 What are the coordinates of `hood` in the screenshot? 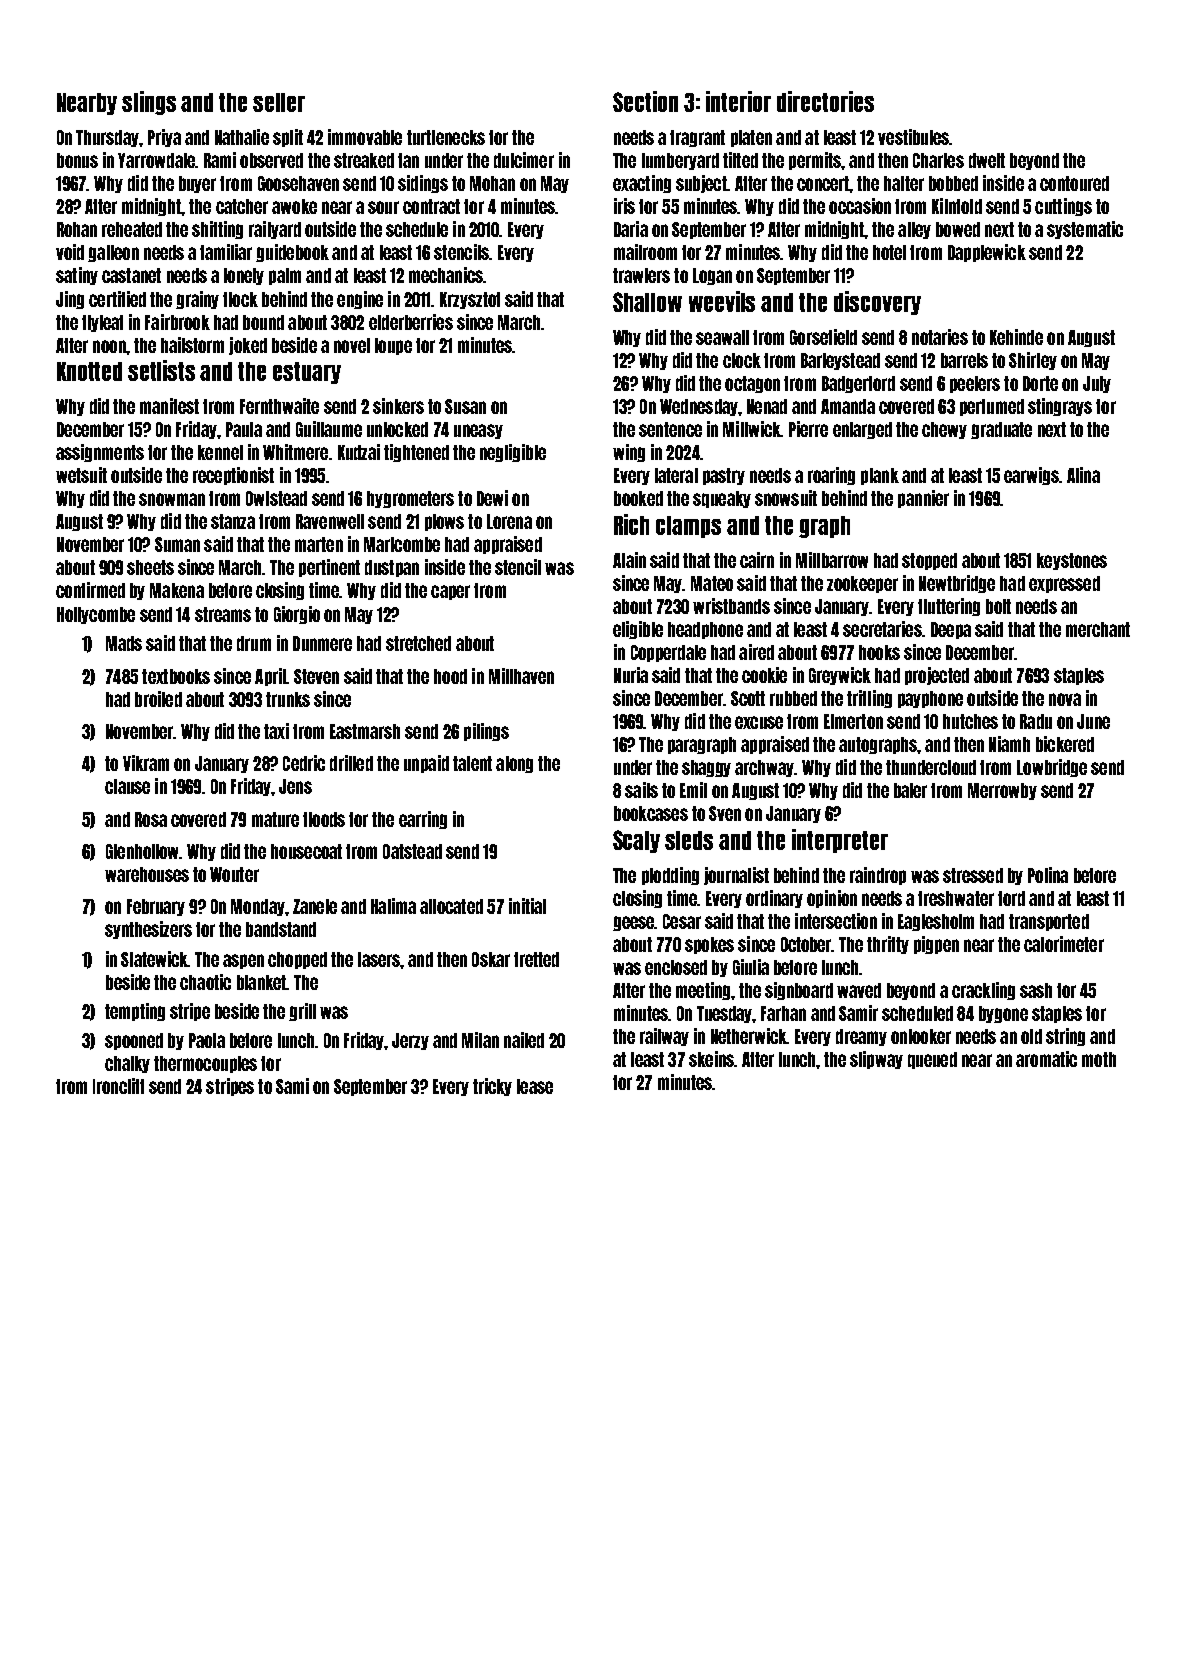 It's located at (450, 676).
